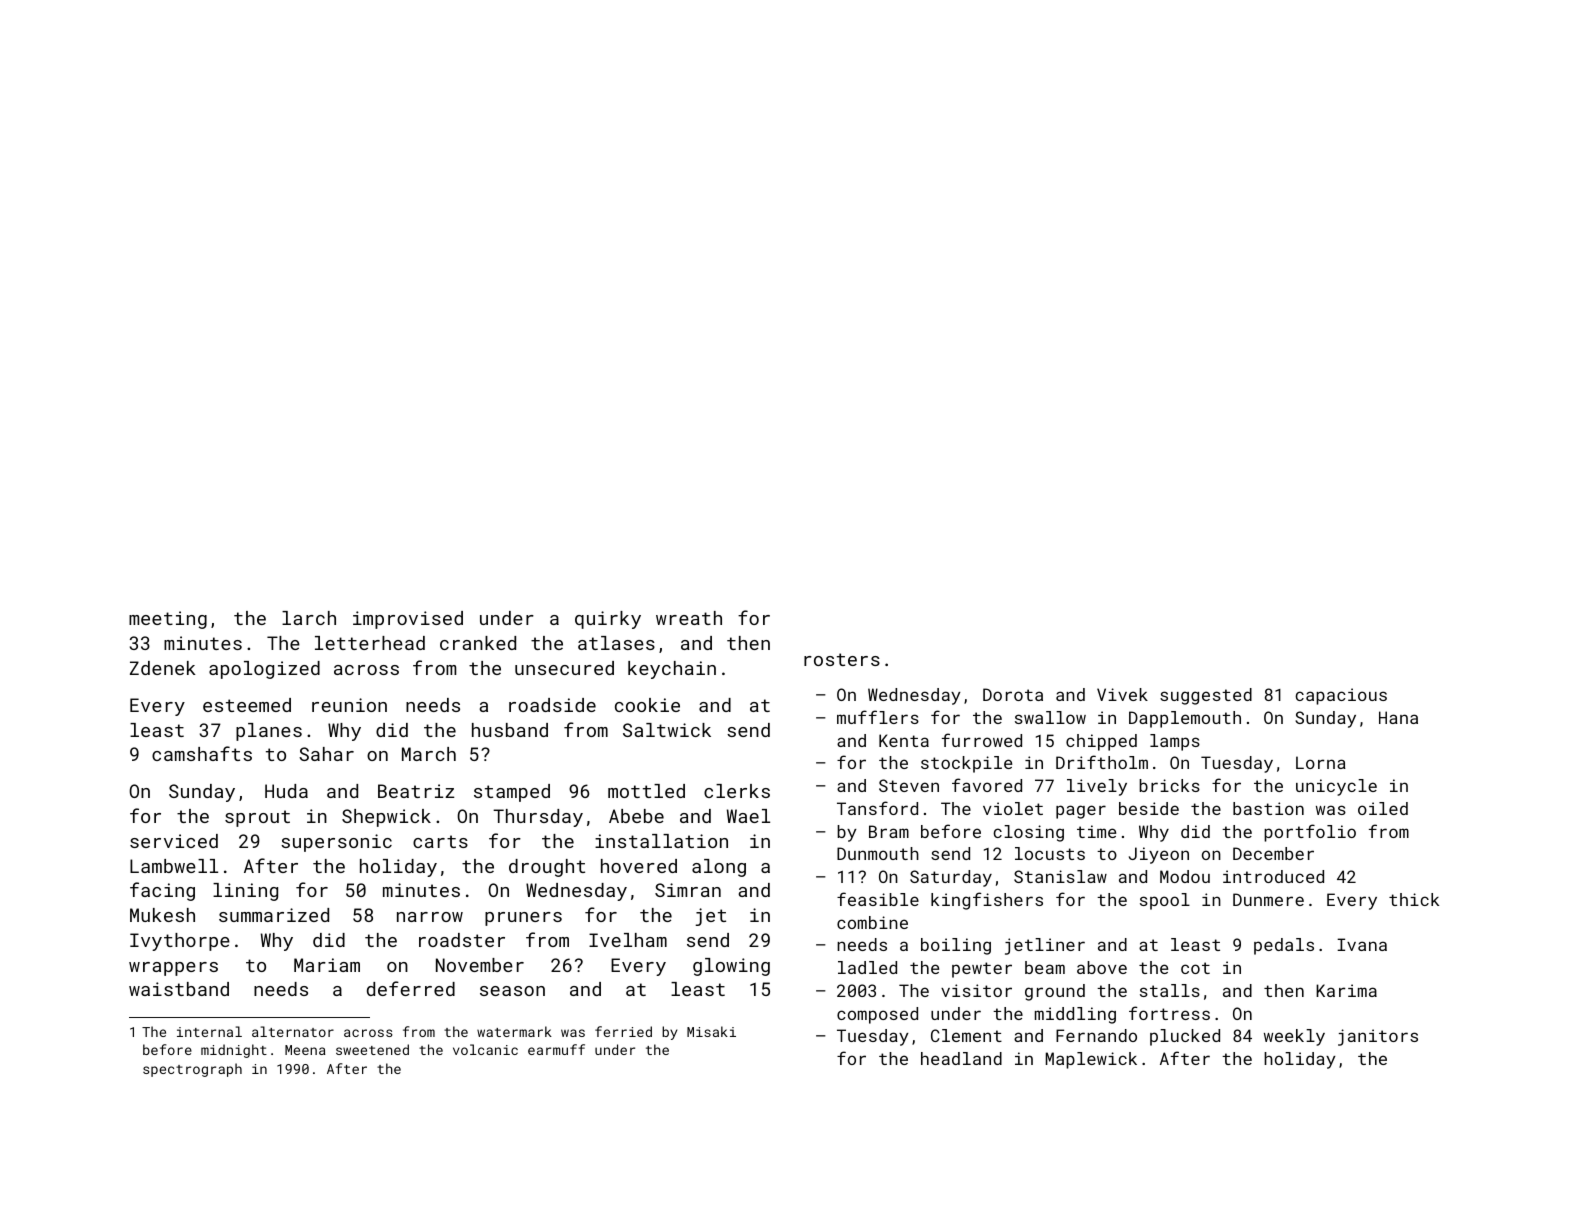 Image resolution: width=1573 pixels, height=1216 pixels. I want to click on spectrograph, so click(192, 1070).
